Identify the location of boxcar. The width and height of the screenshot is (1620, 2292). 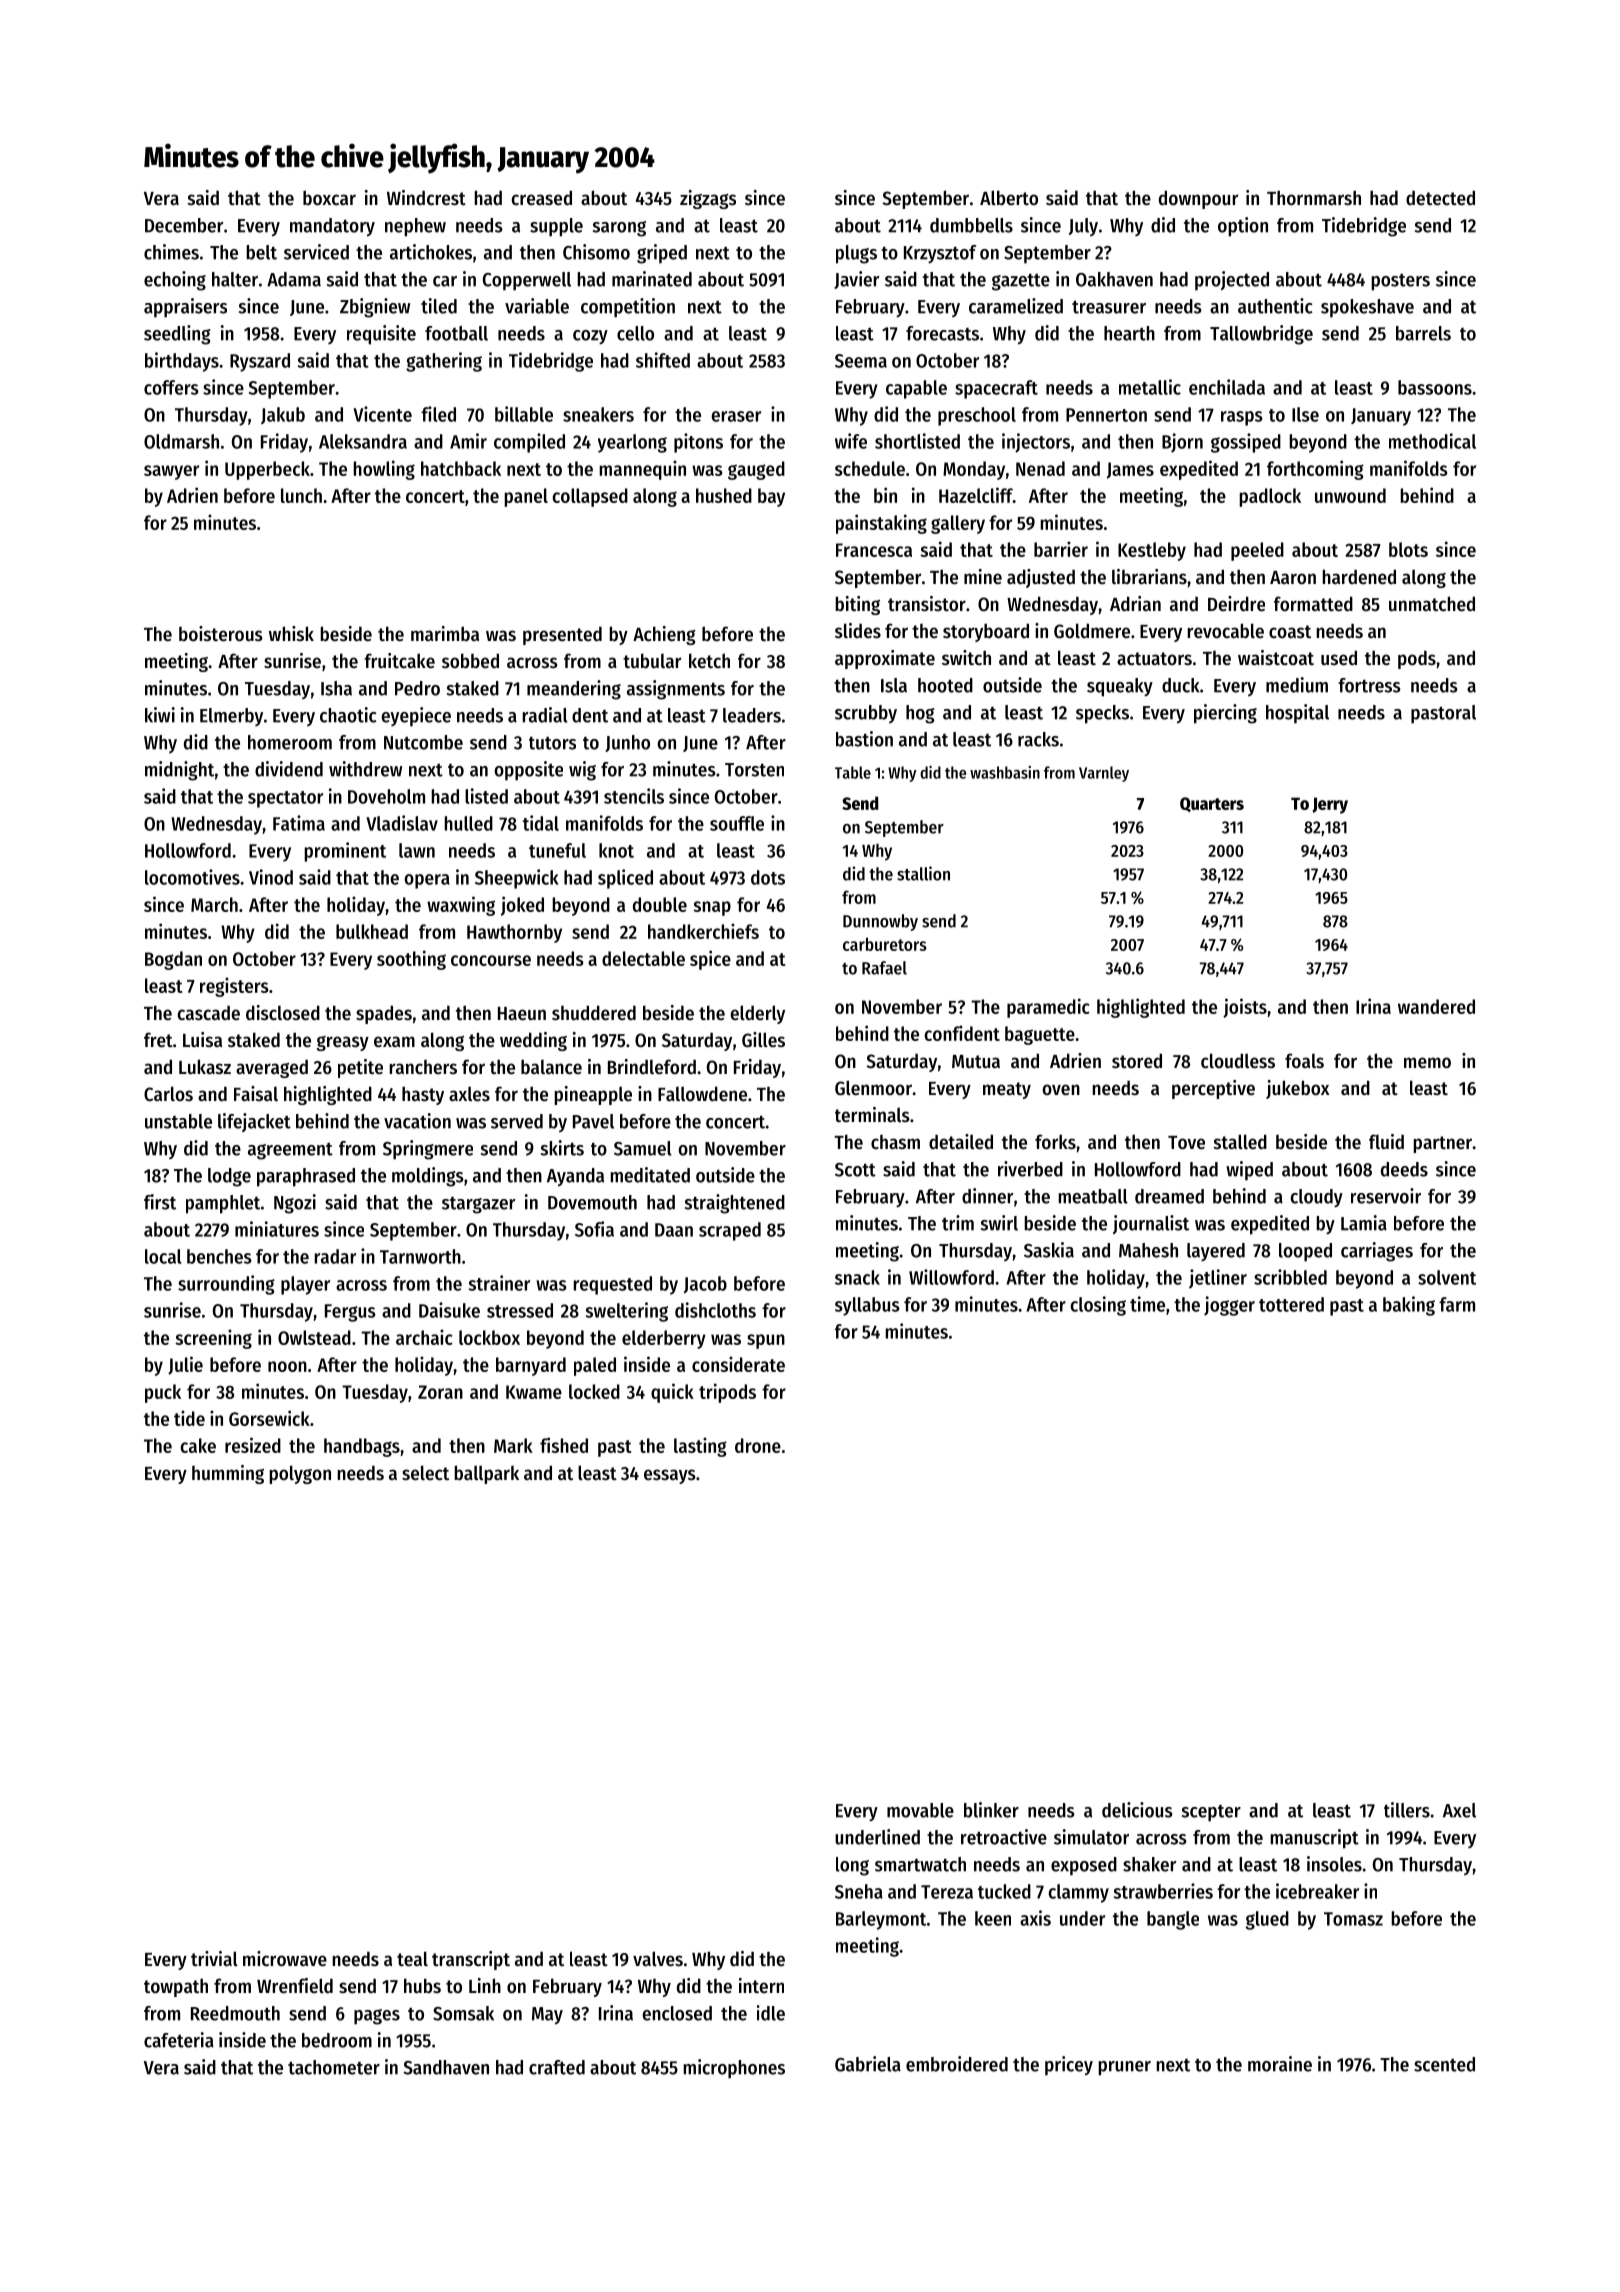
(329, 198).
